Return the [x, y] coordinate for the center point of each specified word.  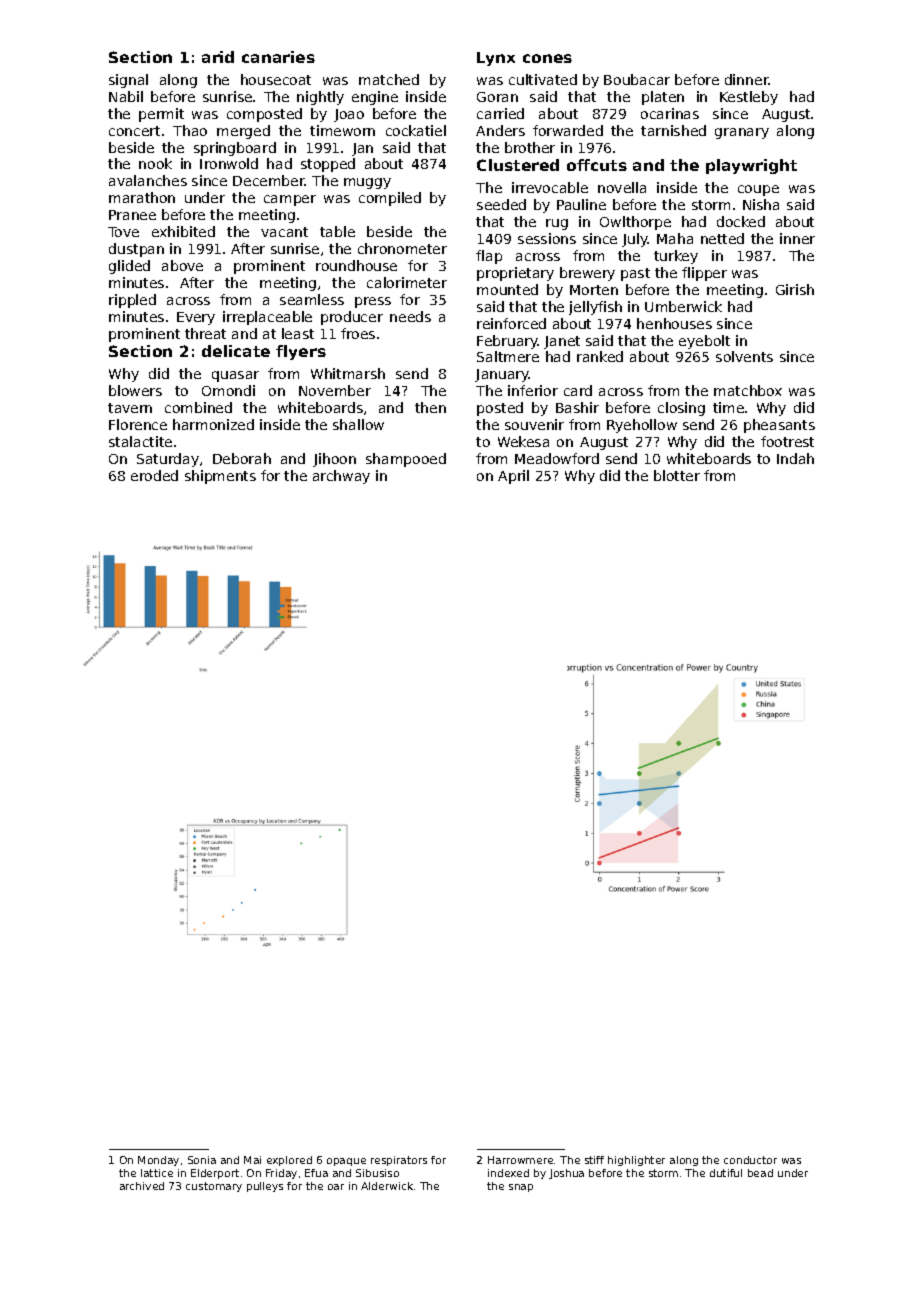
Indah [795, 458]
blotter [677, 475]
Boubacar [637, 79]
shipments [220, 477]
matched [389, 79]
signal [128, 81]
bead [760, 1173]
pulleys [265, 1187]
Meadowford [557, 458]
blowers [135, 390]
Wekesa [523, 441]
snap [521, 1188]
